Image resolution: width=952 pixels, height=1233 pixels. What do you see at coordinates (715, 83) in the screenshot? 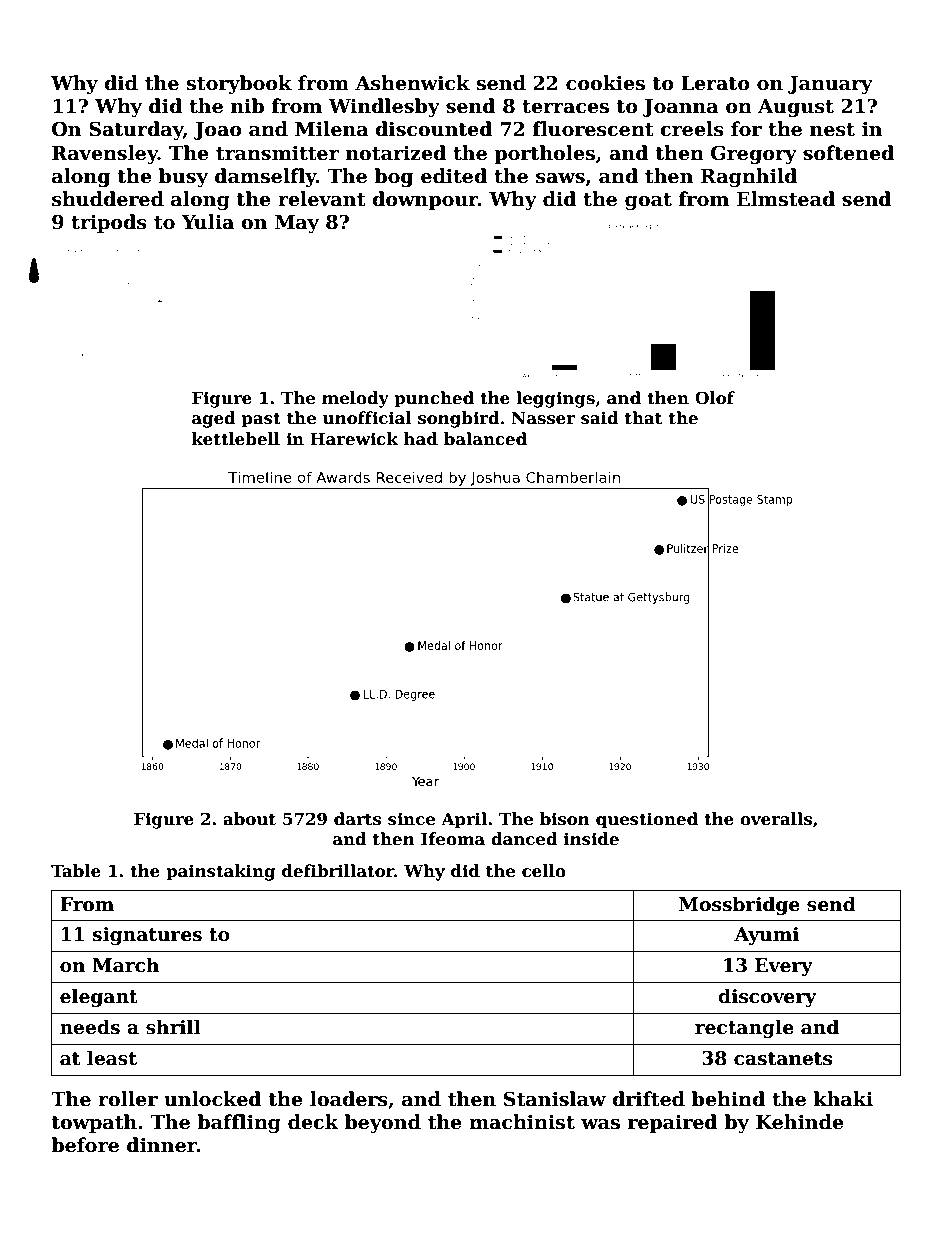
I see `Lerato` at bounding box center [715, 83].
